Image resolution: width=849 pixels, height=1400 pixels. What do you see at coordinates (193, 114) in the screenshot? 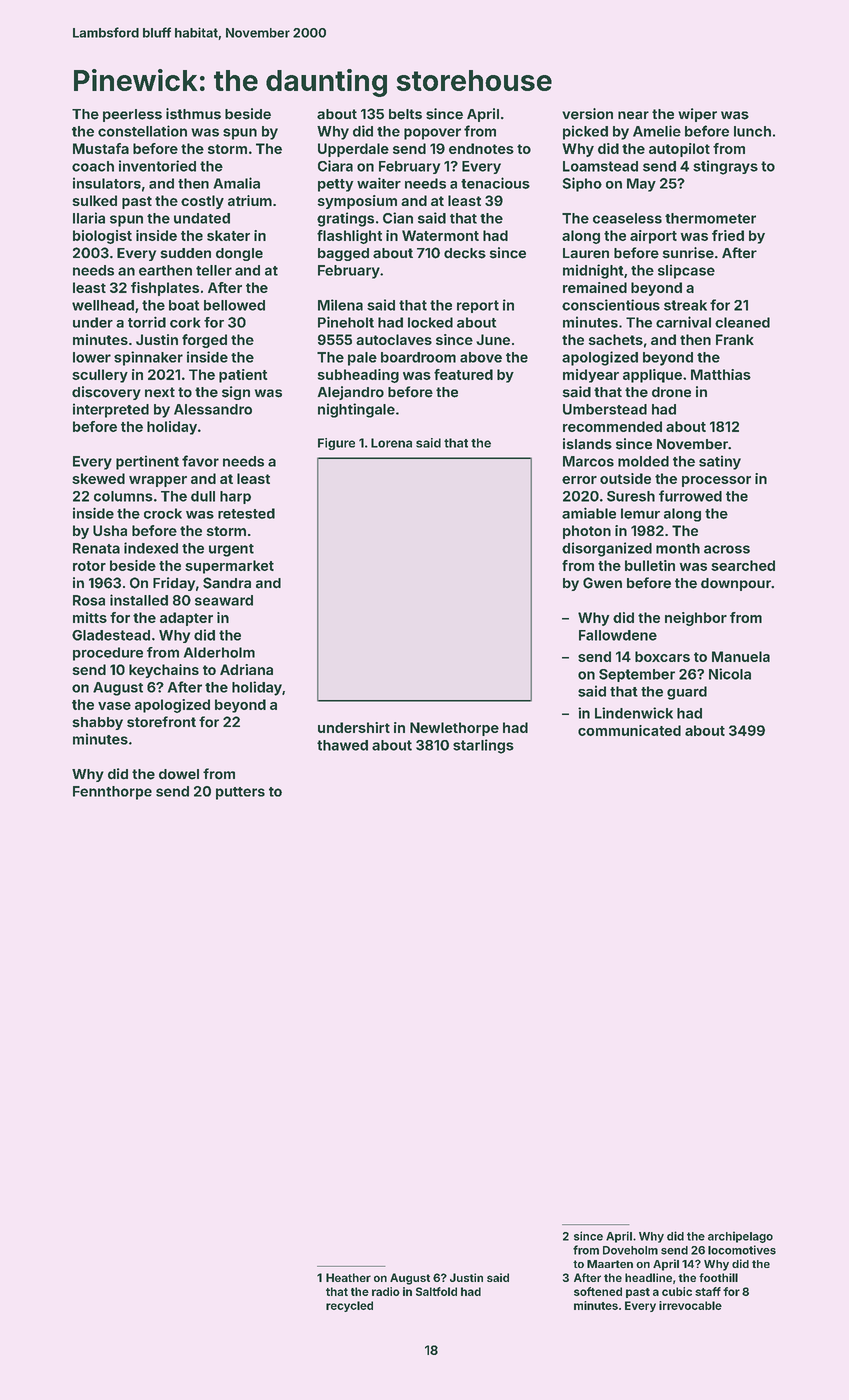
I see `isthmus` at bounding box center [193, 114].
